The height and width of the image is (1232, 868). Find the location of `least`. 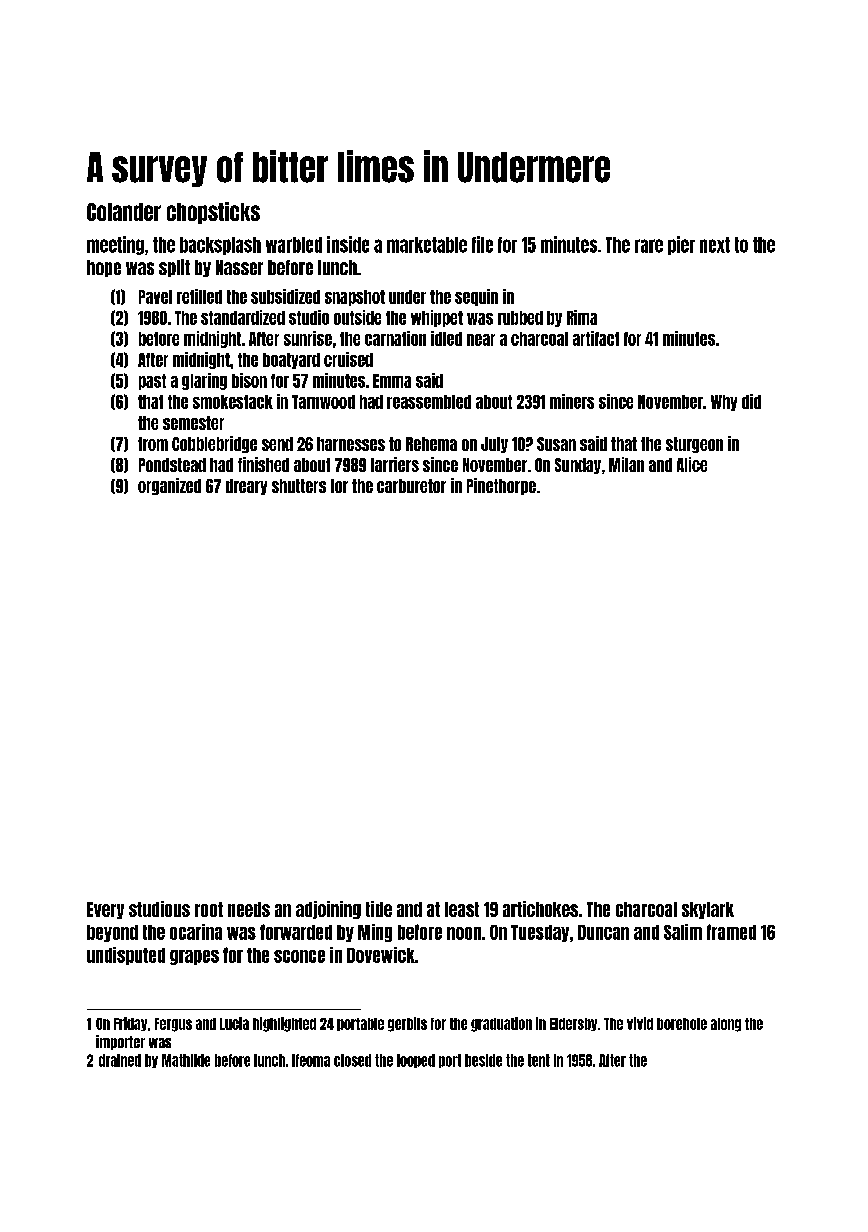

least is located at coordinates (462, 909).
